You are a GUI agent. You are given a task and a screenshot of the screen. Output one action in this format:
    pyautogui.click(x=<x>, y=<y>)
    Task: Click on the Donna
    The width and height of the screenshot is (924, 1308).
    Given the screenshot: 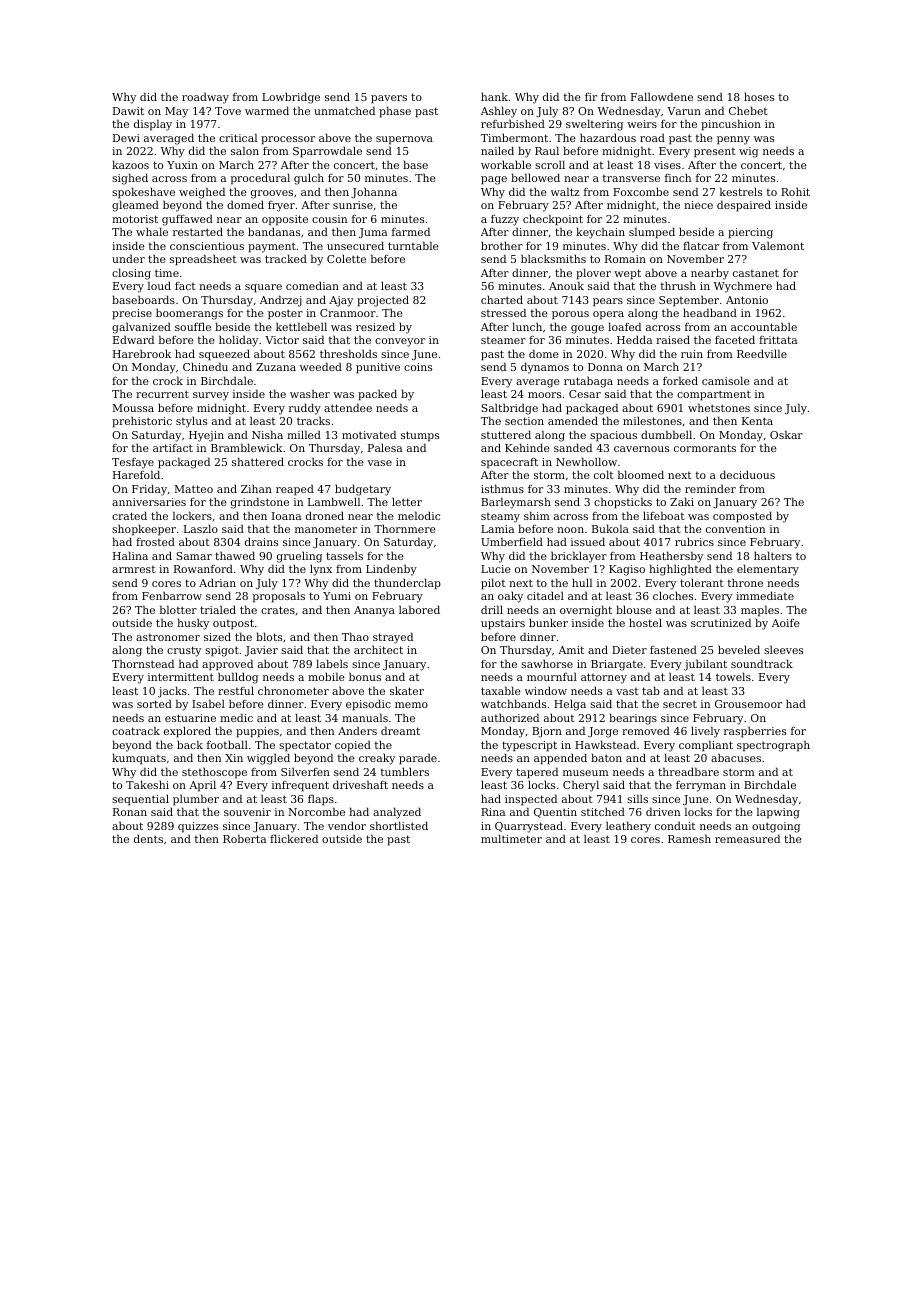 What is the action you would take?
    pyautogui.click(x=605, y=367)
